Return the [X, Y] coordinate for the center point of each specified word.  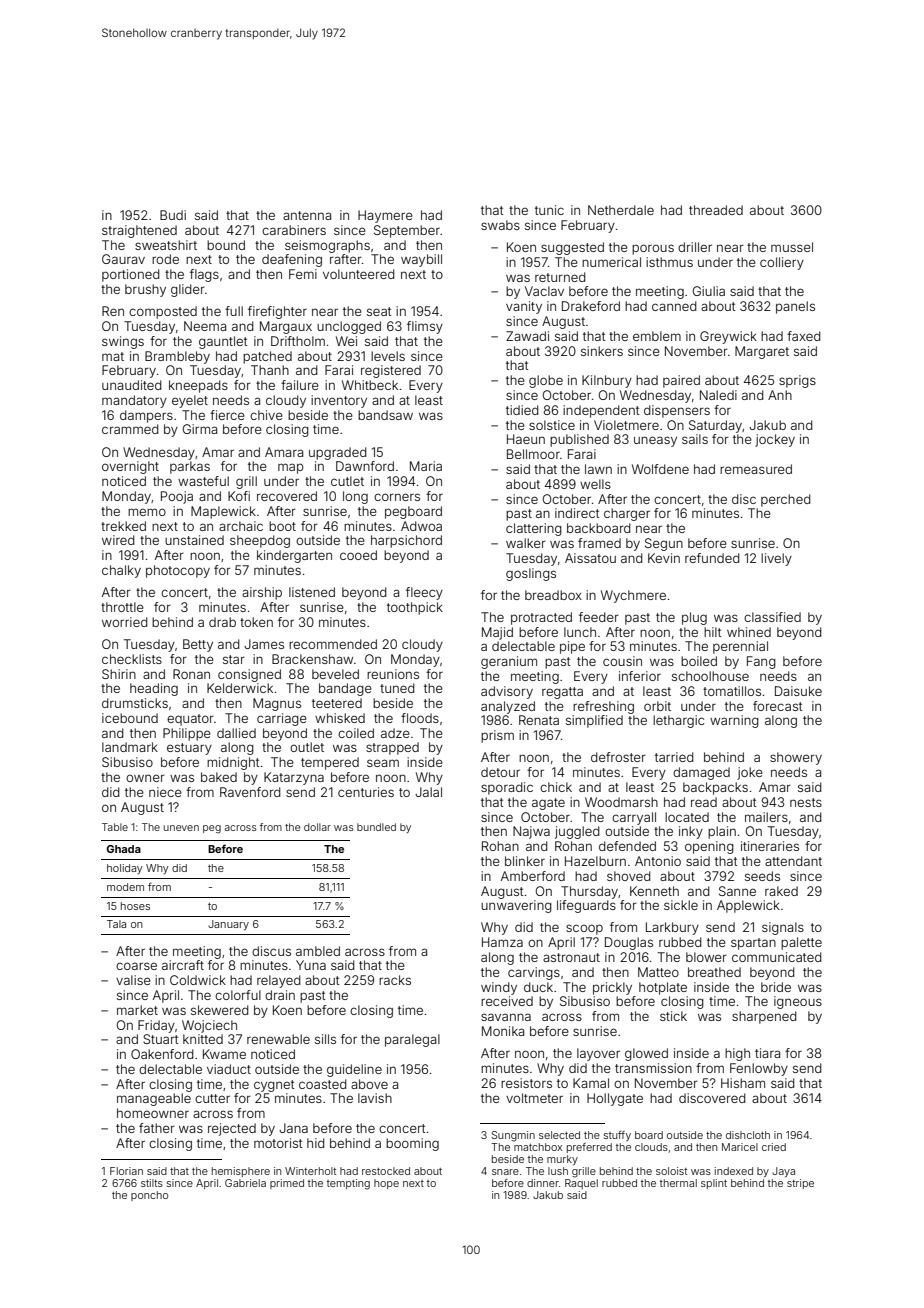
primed [287, 1184]
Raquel [581, 1184]
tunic [549, 210]
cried [774, 1147]
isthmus [669, 262]
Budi [173, 215]
